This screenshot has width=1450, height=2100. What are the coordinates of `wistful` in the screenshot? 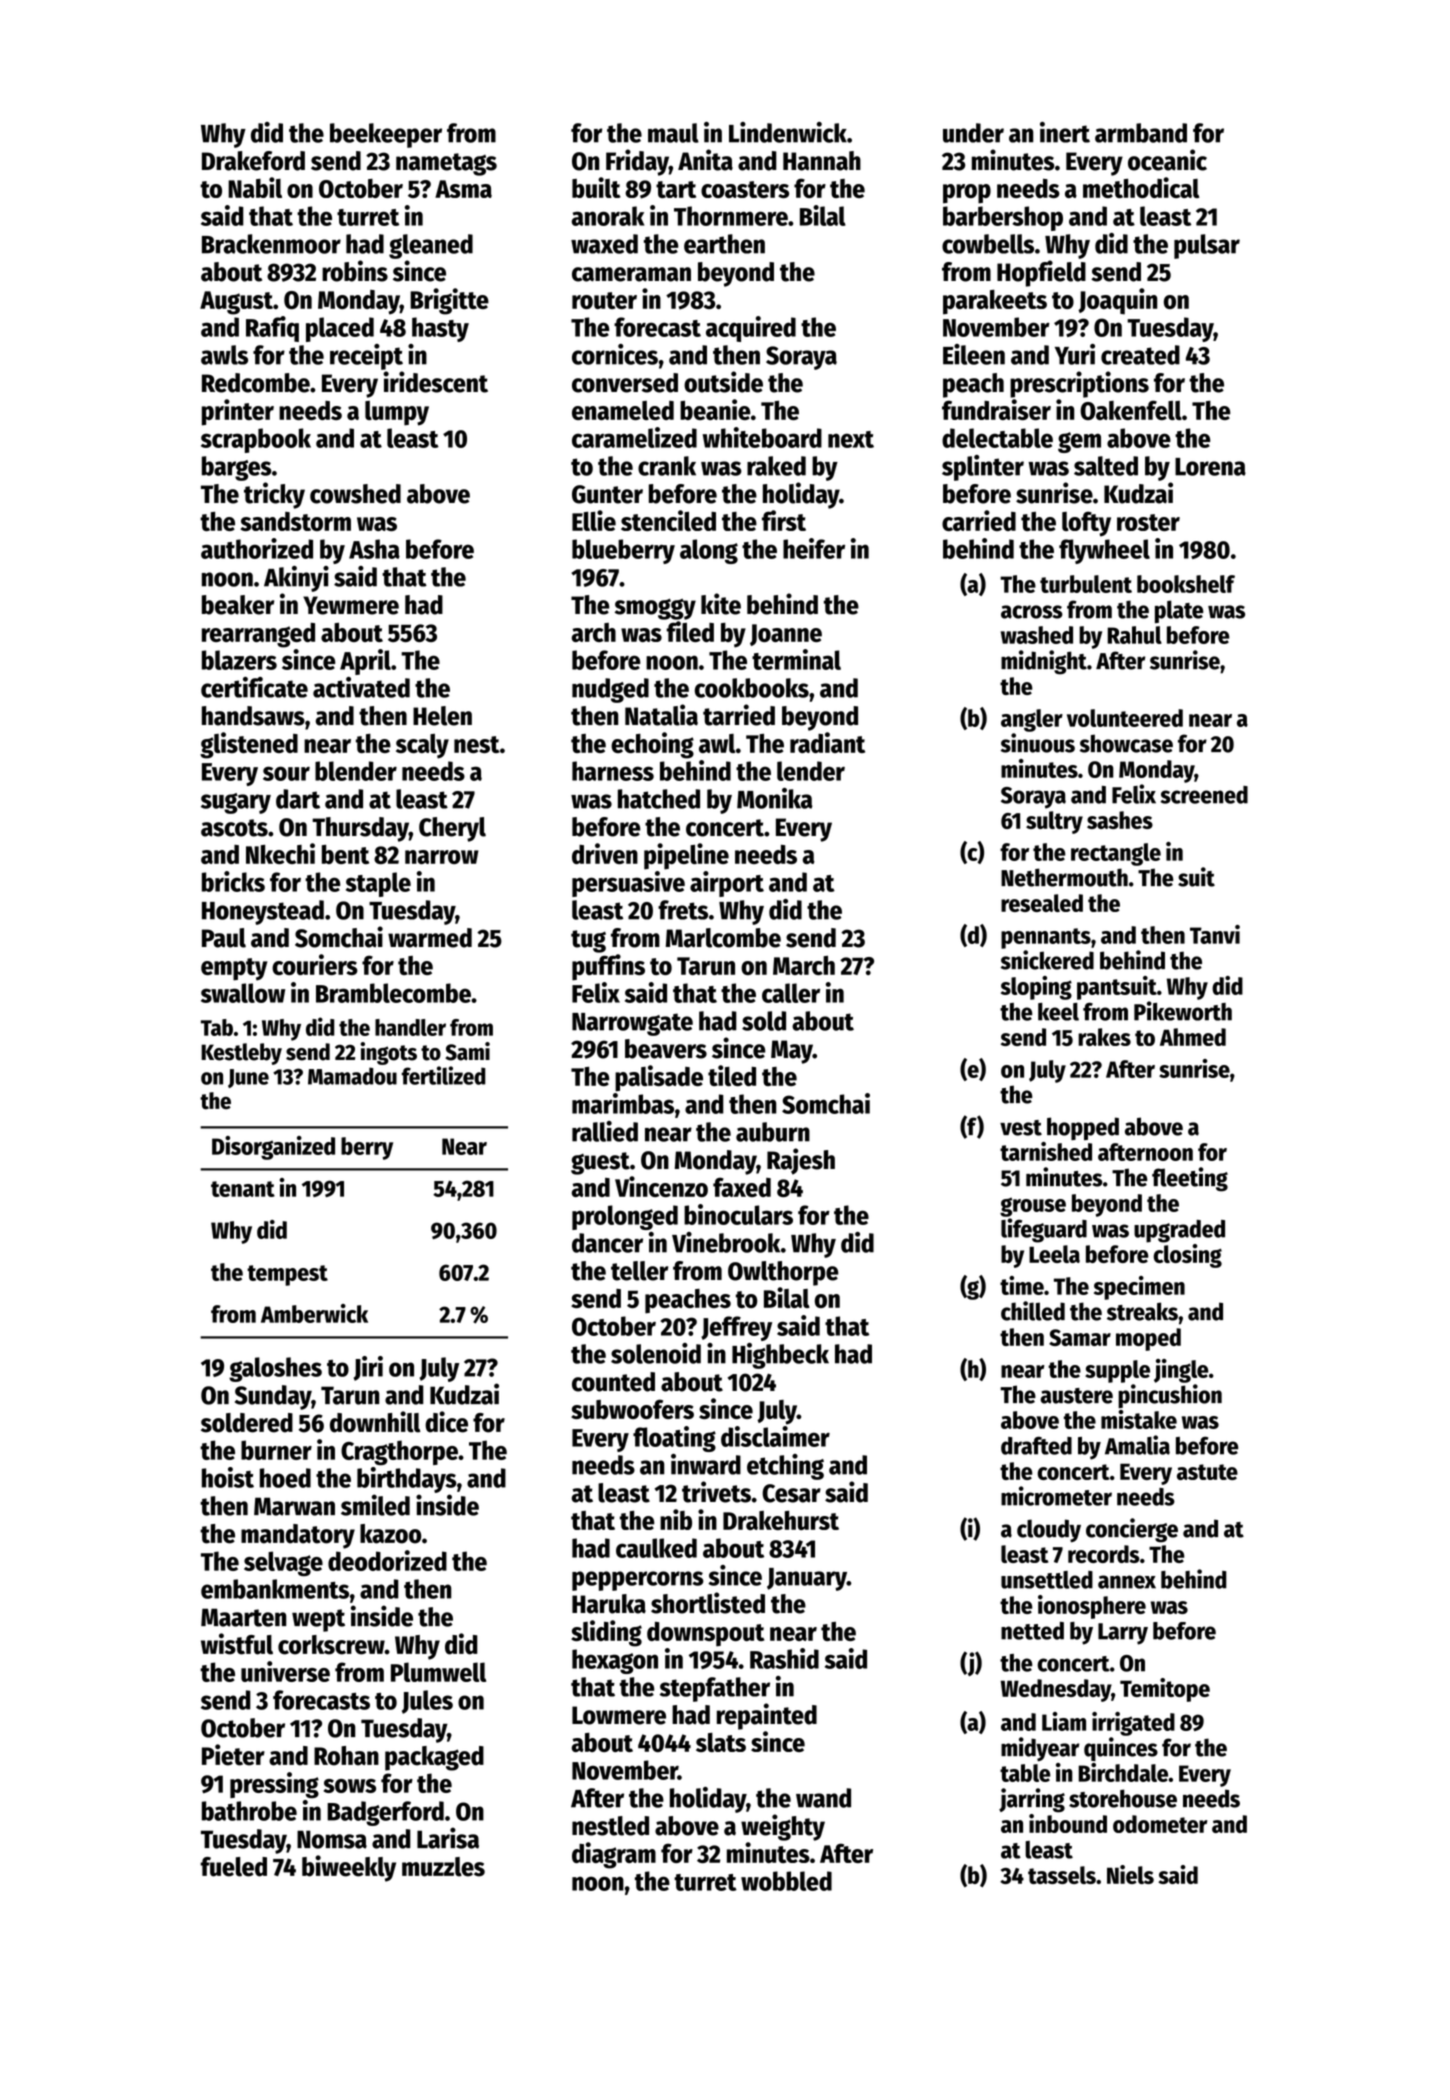 It's located at (237, 1644).
